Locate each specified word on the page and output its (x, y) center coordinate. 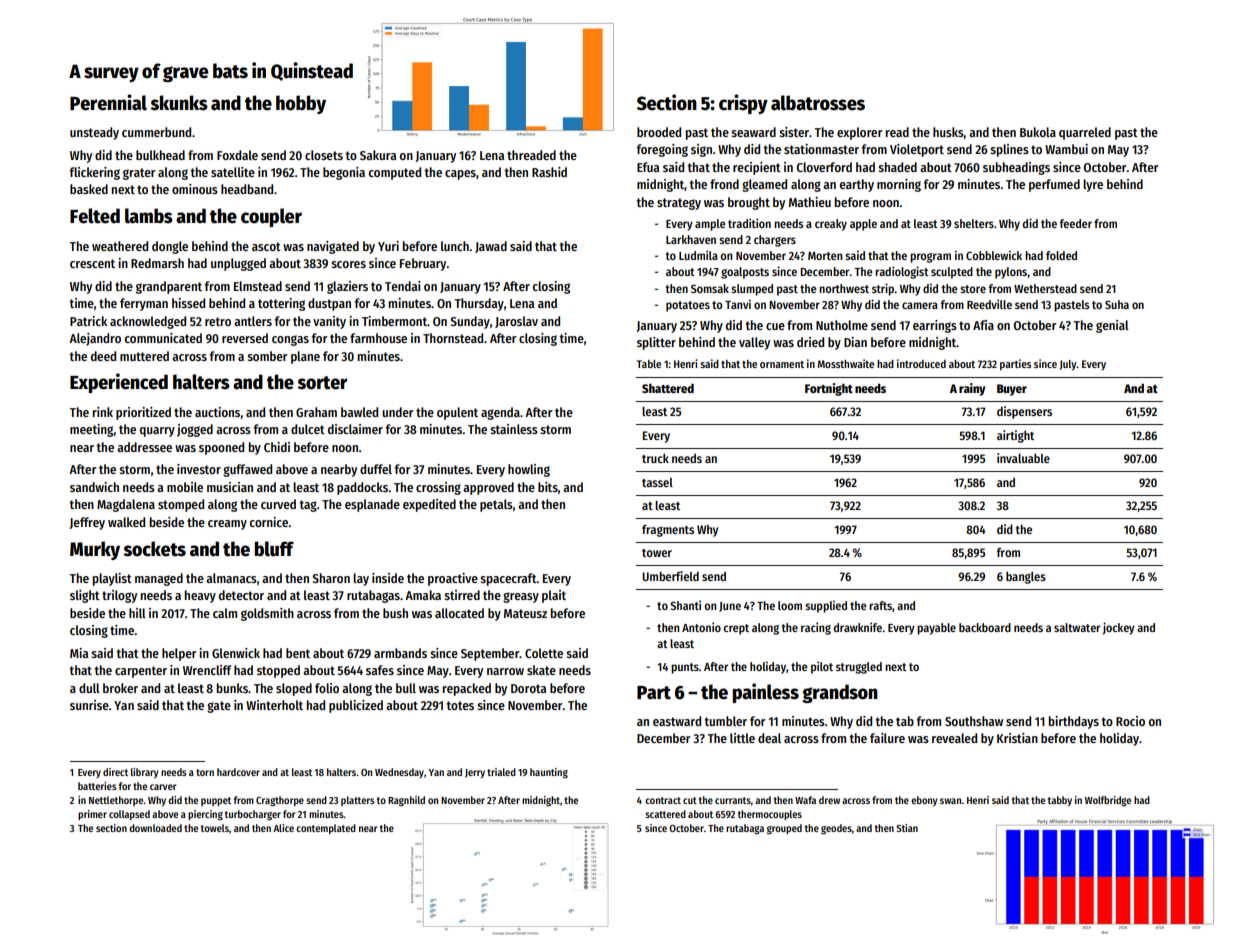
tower (657, 553)
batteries (97, 786)
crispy (743, 104)
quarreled (1085, 133)
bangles (1026, 577)
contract (663, 800)
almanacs (231, 578)
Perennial (108, 102)
